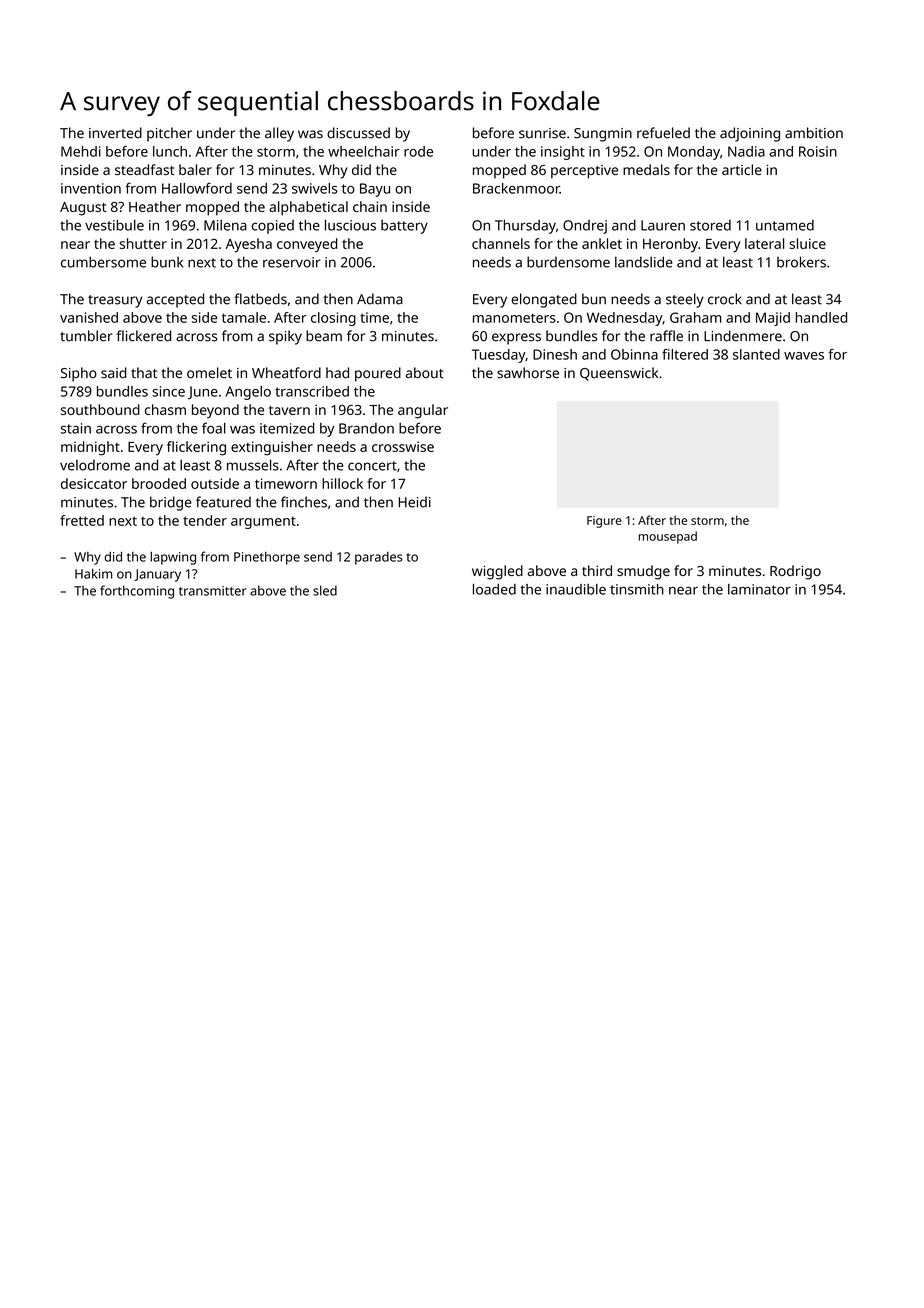 Image resolution: width=924 pixels, height=1308 pixels. I want to click on mousepad, so click(668, 537).
